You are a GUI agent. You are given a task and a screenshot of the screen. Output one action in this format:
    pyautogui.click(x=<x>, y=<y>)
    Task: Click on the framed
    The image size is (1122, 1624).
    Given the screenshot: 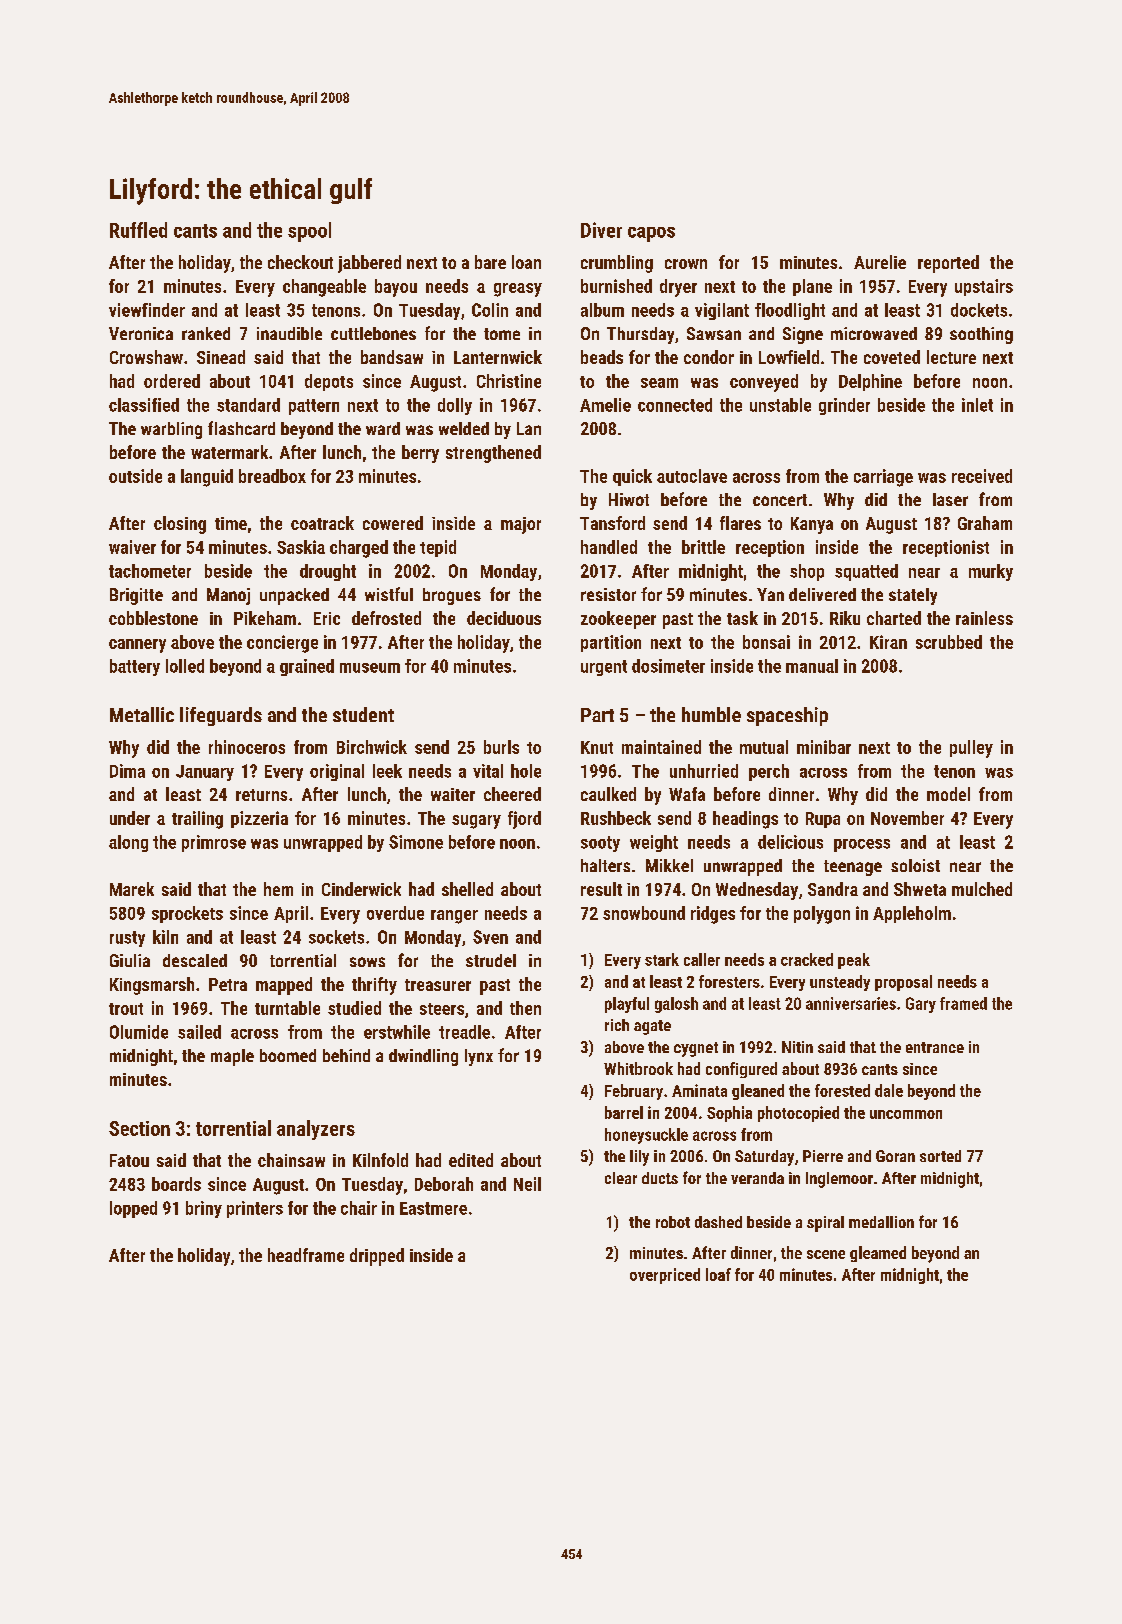 What is the action you would take?
    pyautogui.click(x=963, y=1003)
